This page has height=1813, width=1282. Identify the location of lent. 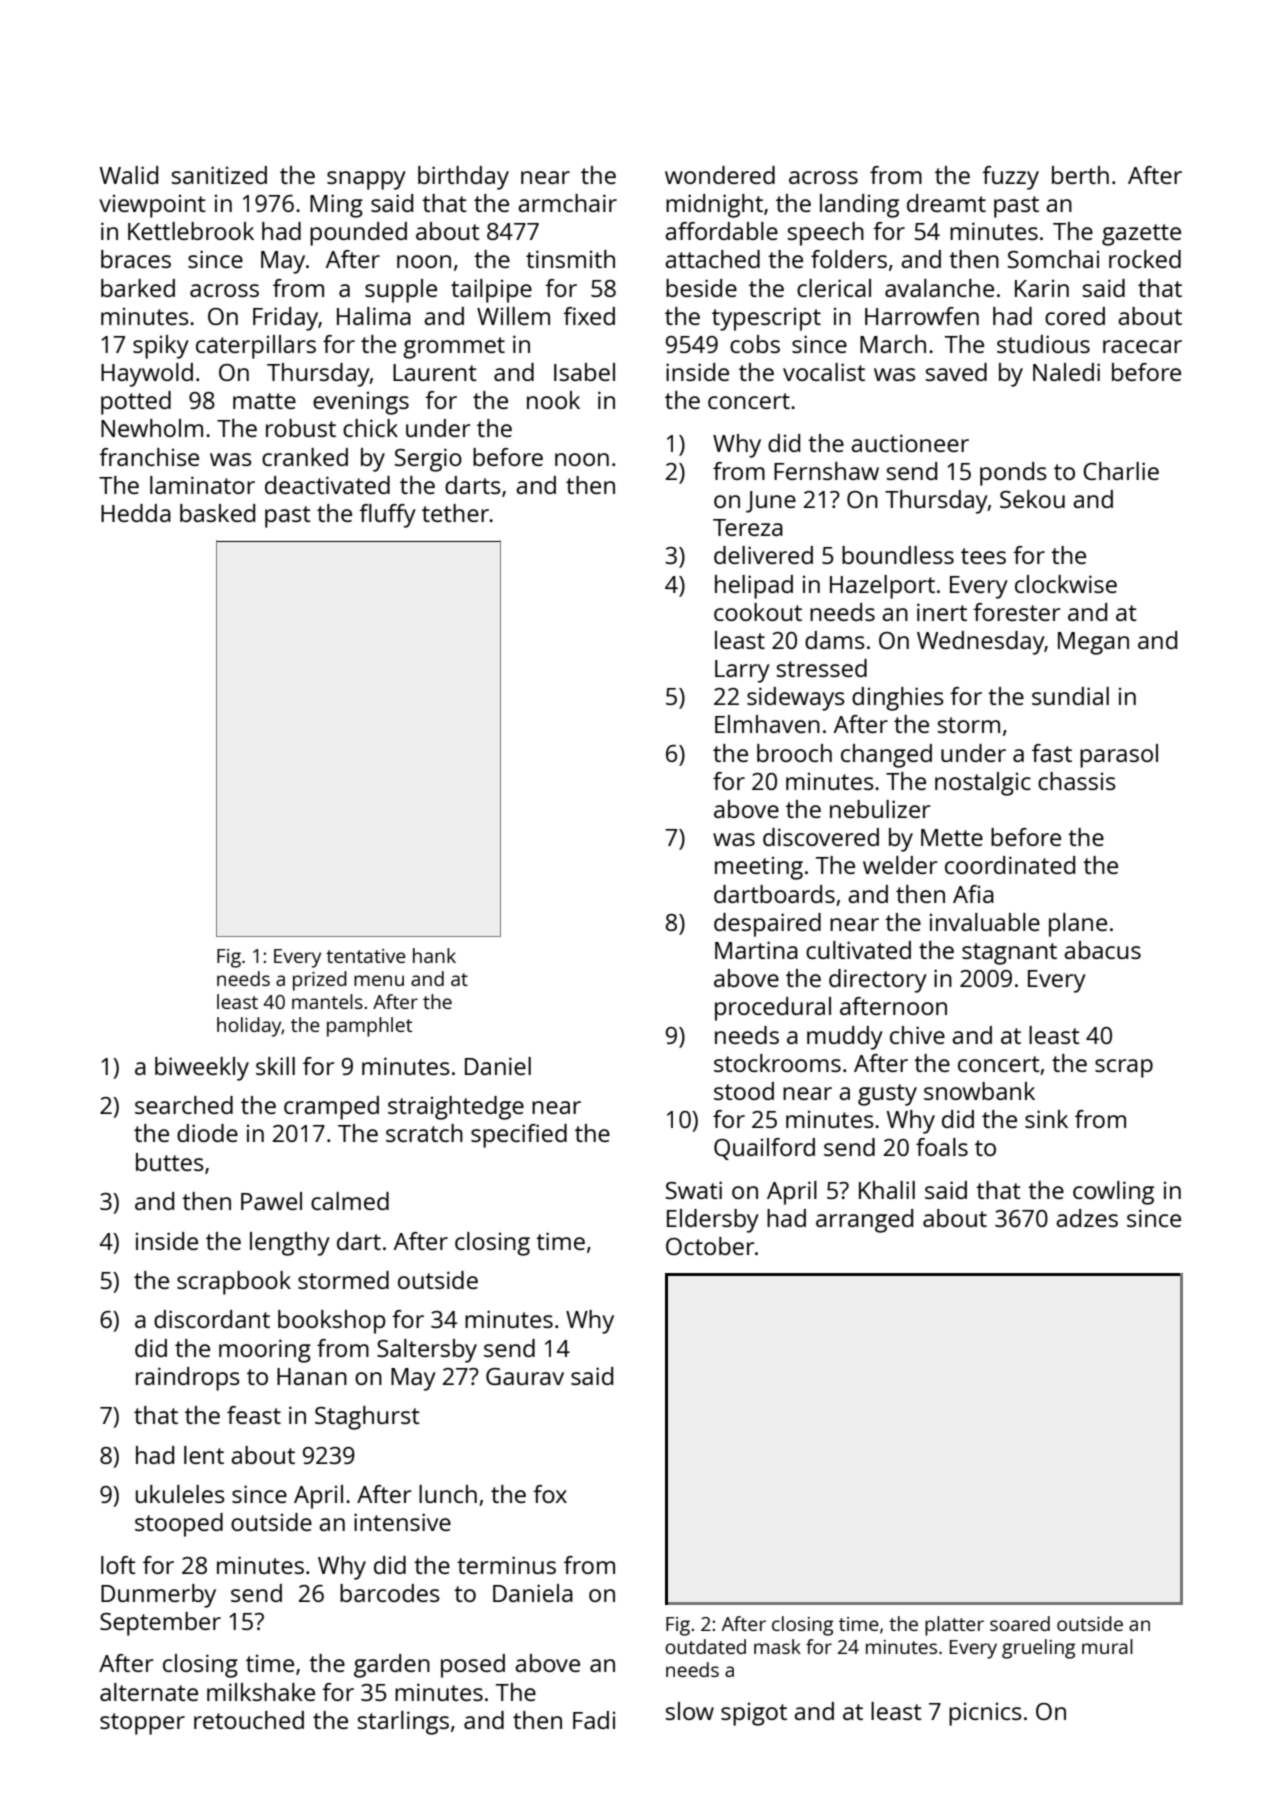
(204, 1455).
